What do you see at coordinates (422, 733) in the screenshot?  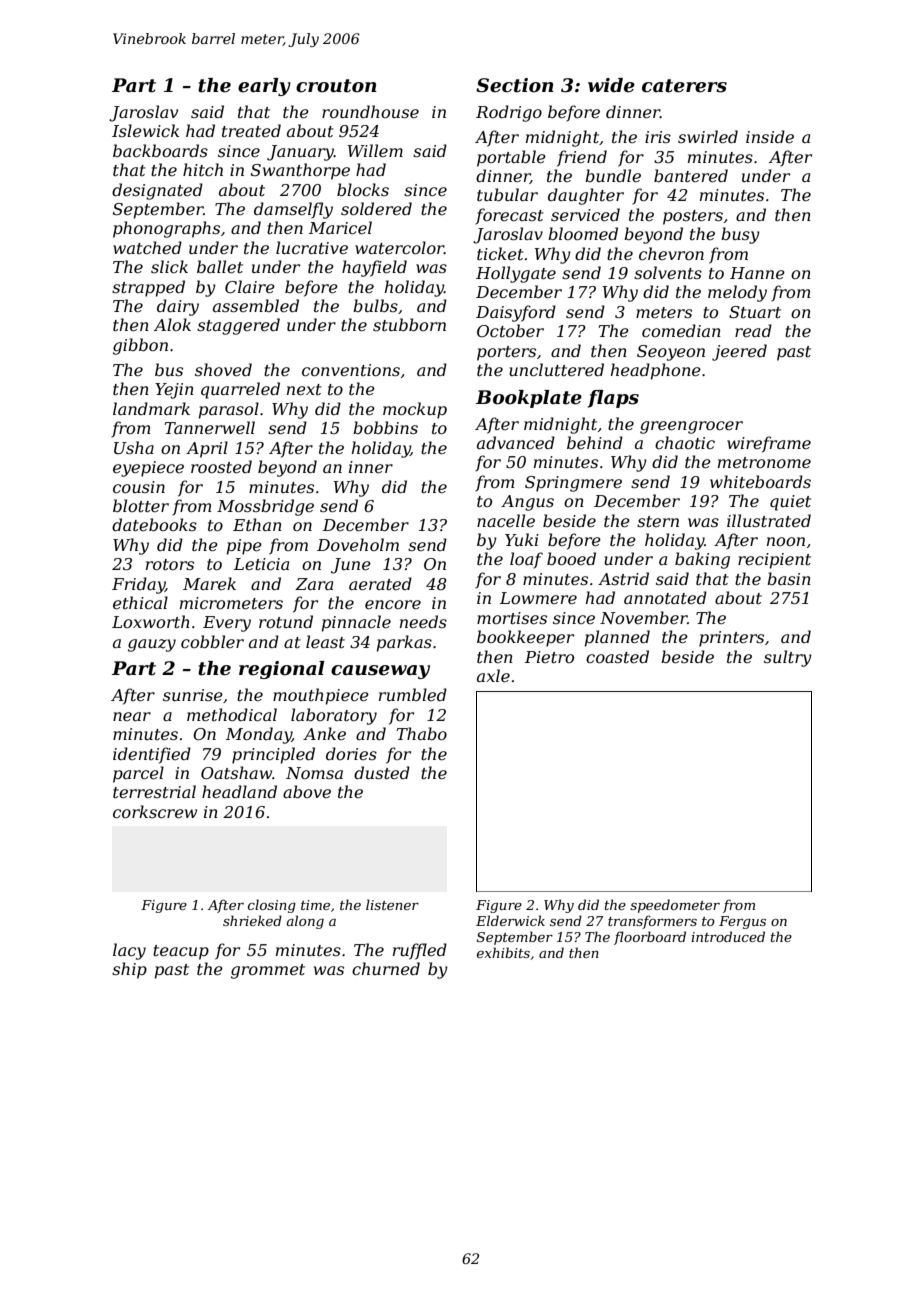 I see `Thabo` at bounding box center [422, 733].
